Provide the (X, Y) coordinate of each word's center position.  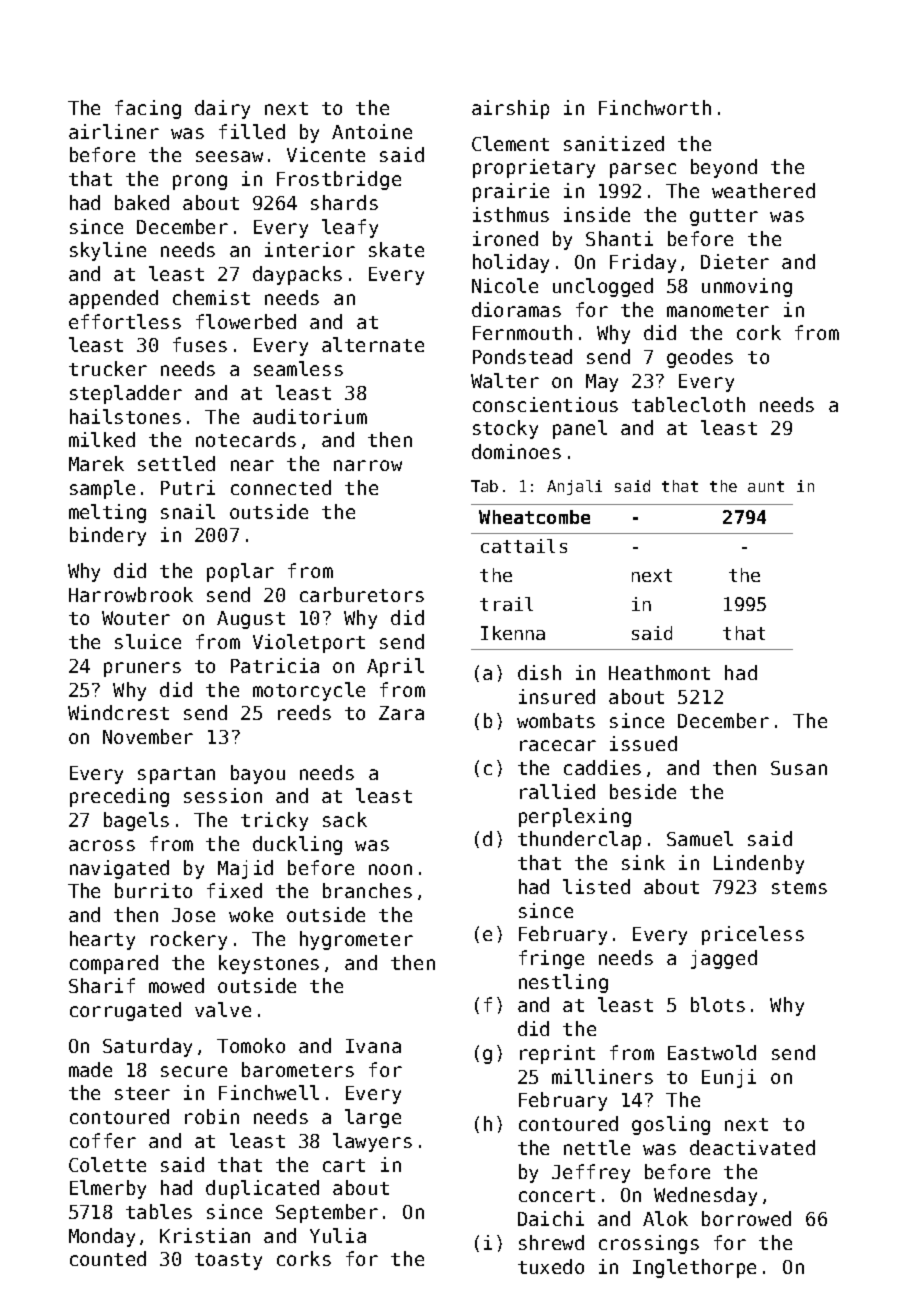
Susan (799, 768)
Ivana (373, 1046)
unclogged (603, 287)
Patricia (275, 665)
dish (539, 672)
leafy (350, 228)
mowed (176, 985)
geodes (700, 358)
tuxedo (551, 1266)
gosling (671, 1125)
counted (108, 1258)
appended (113, 299)
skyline (108, 251)
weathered (763, 190)
